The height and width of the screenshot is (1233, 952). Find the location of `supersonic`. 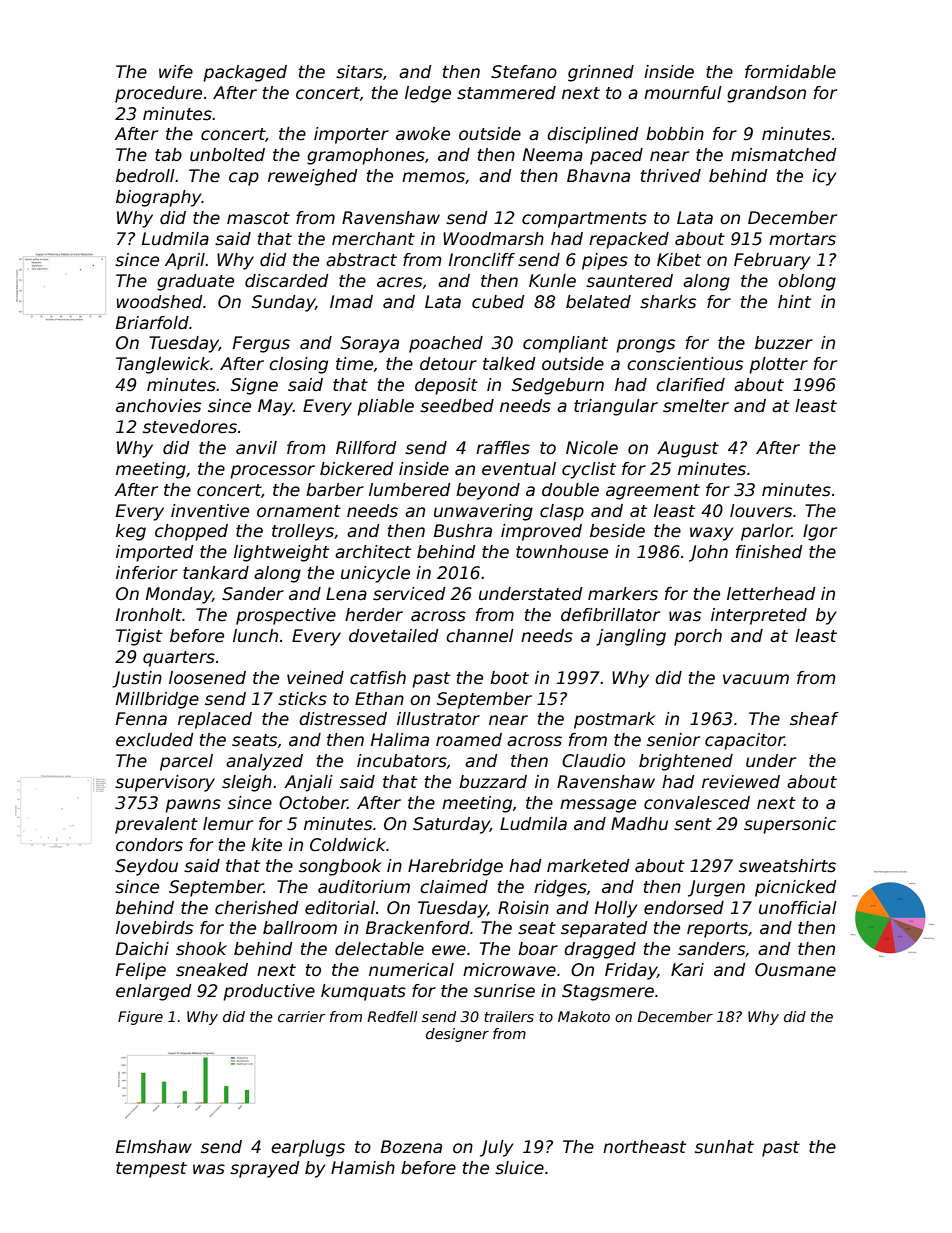

supersonic is located at coordinates (790, 825).
